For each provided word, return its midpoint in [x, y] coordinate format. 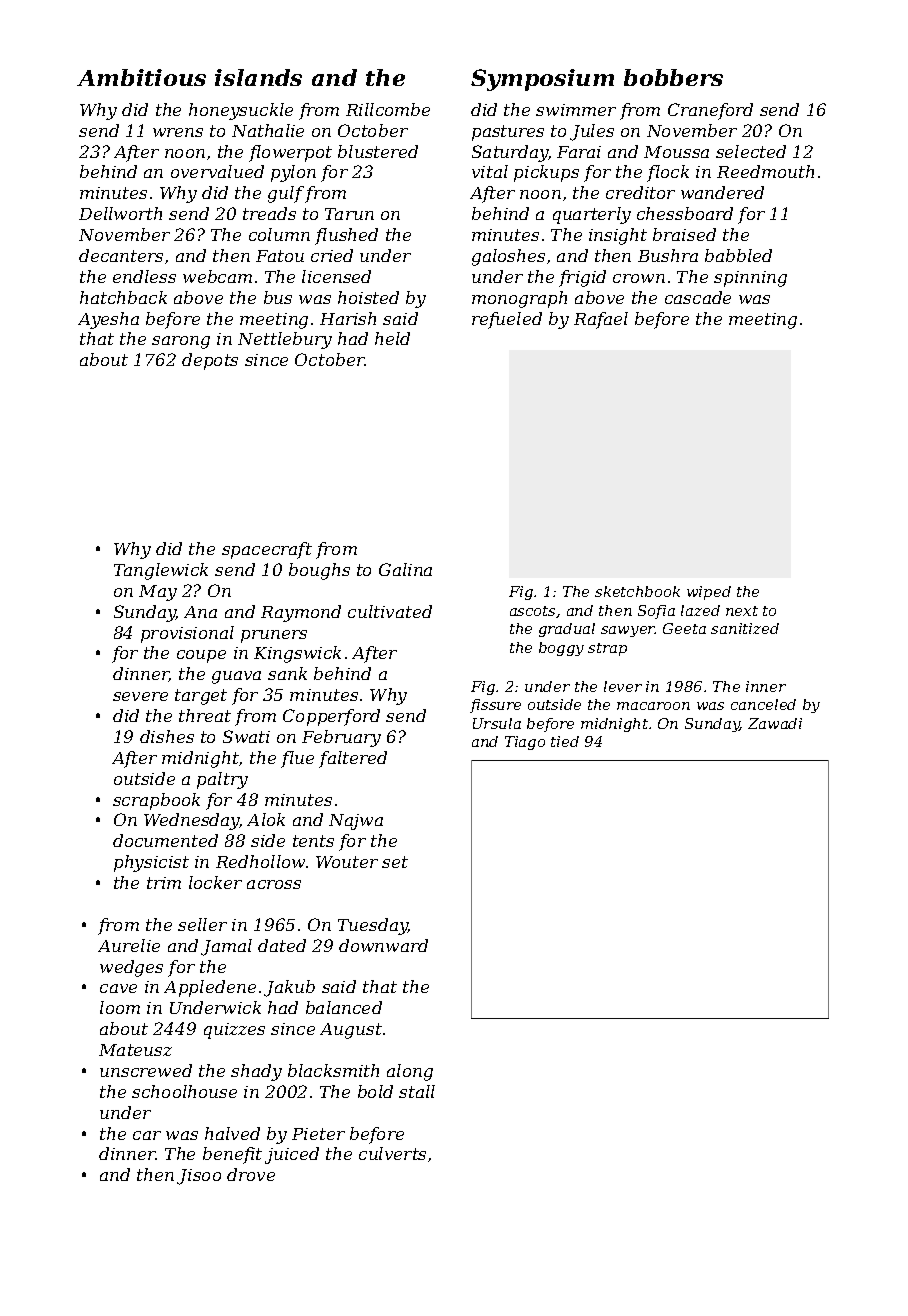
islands [258, 77]
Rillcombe [388, 109]
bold [375, 1091]
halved [232, 1133]
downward [383, 945]
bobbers [673, 77]
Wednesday [192, 821]
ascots [532, 611]
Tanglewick [161, 571]
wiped [709, 593]
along [410, 1072]
